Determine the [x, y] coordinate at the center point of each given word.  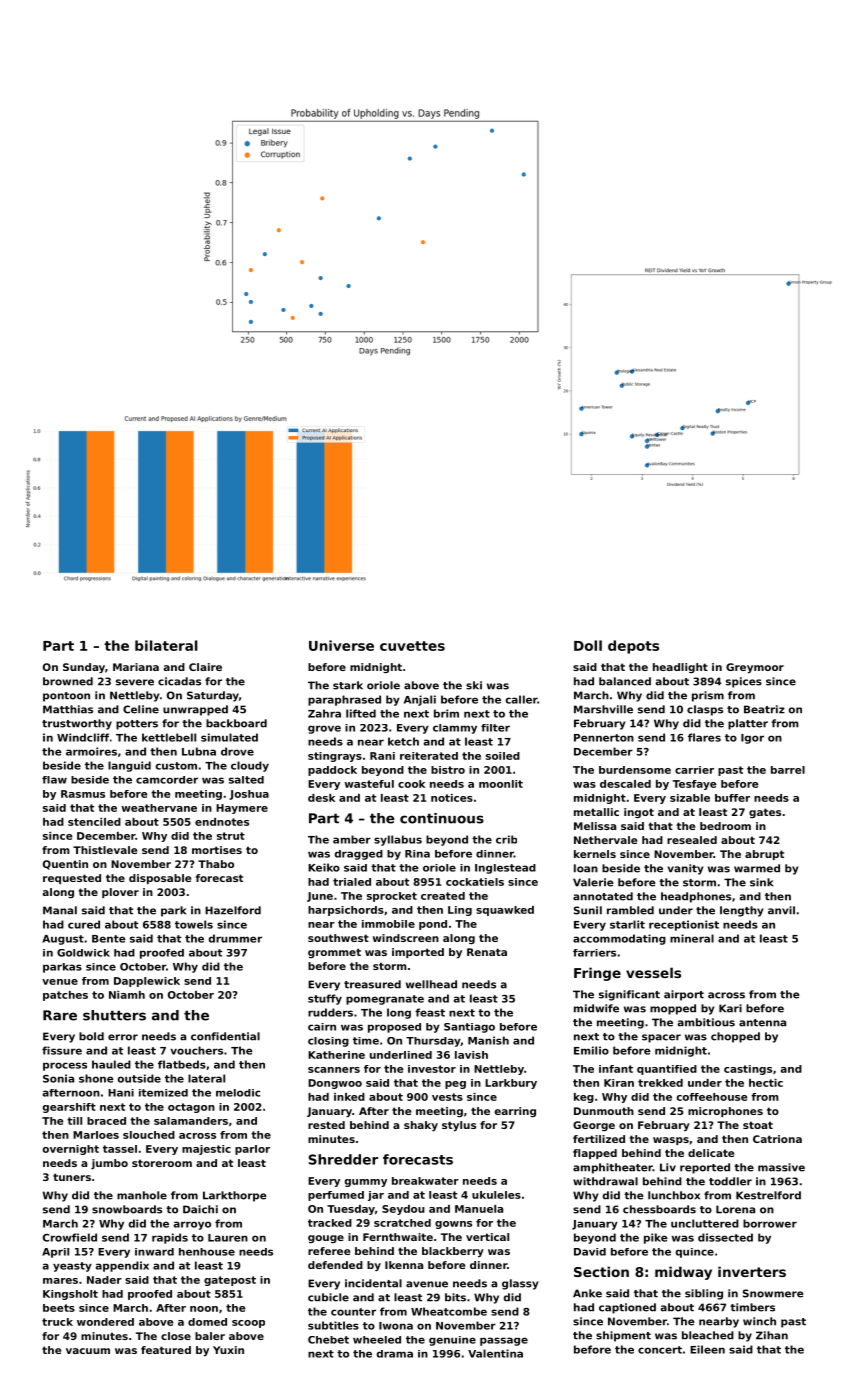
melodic [238, 1093]
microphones [725, 1112]
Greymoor [755, 668]
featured [166, 1350]
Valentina [495, 1353]
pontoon [66, 697]
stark [348, 685]
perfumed [336, 1196]
